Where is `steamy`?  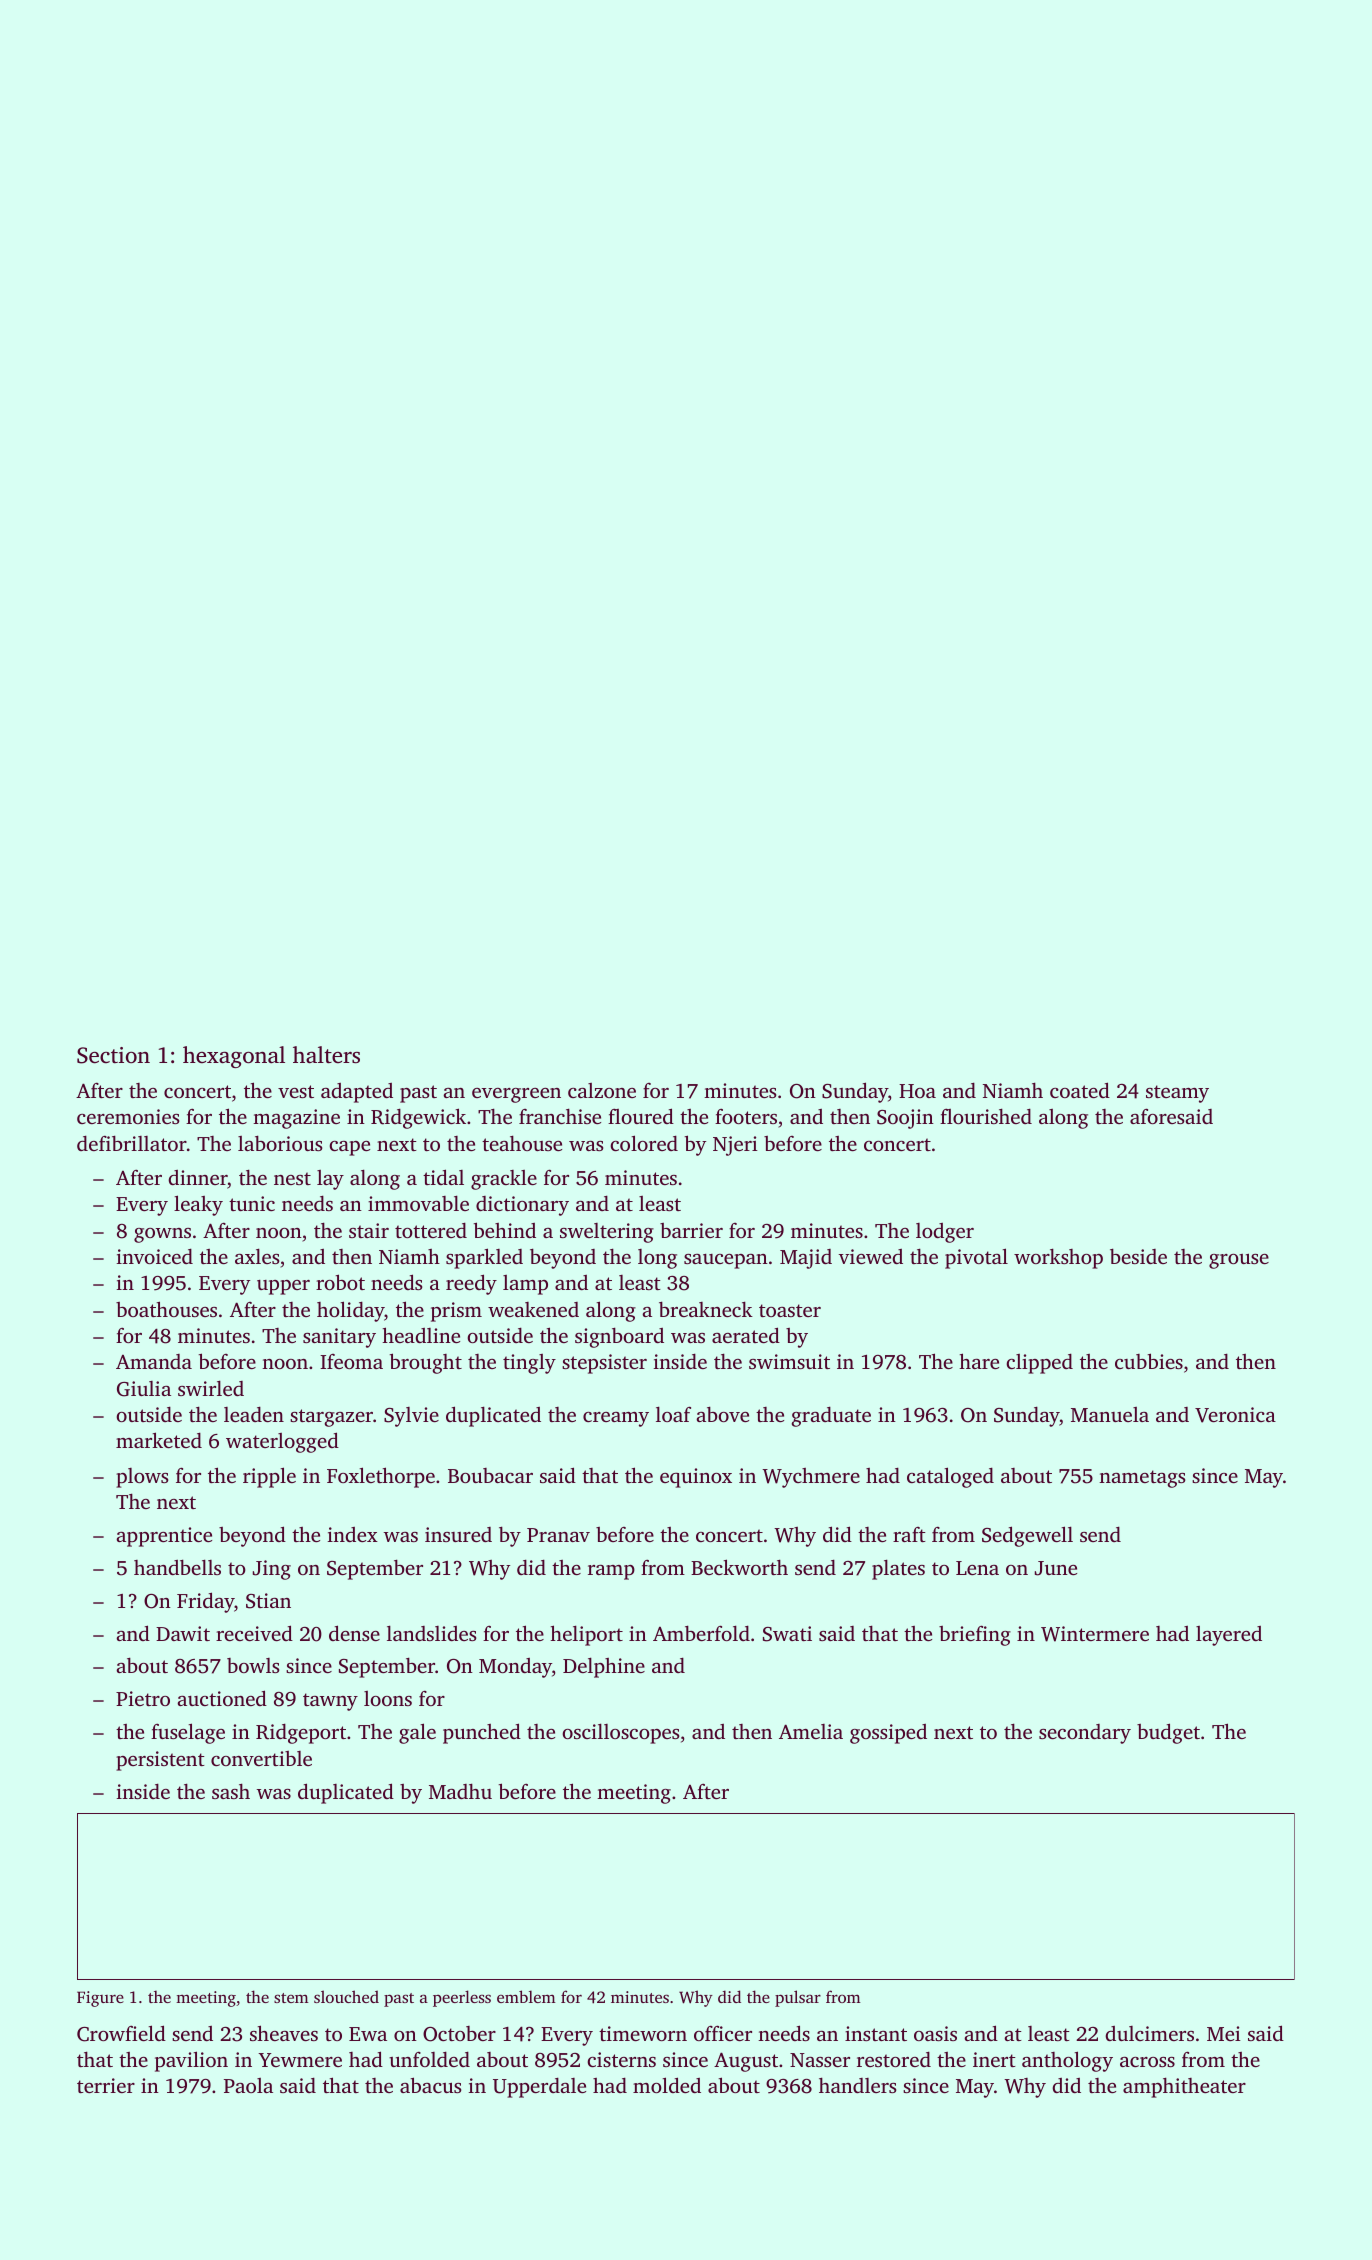 steamy is located at coordinates (1177, 1094).
